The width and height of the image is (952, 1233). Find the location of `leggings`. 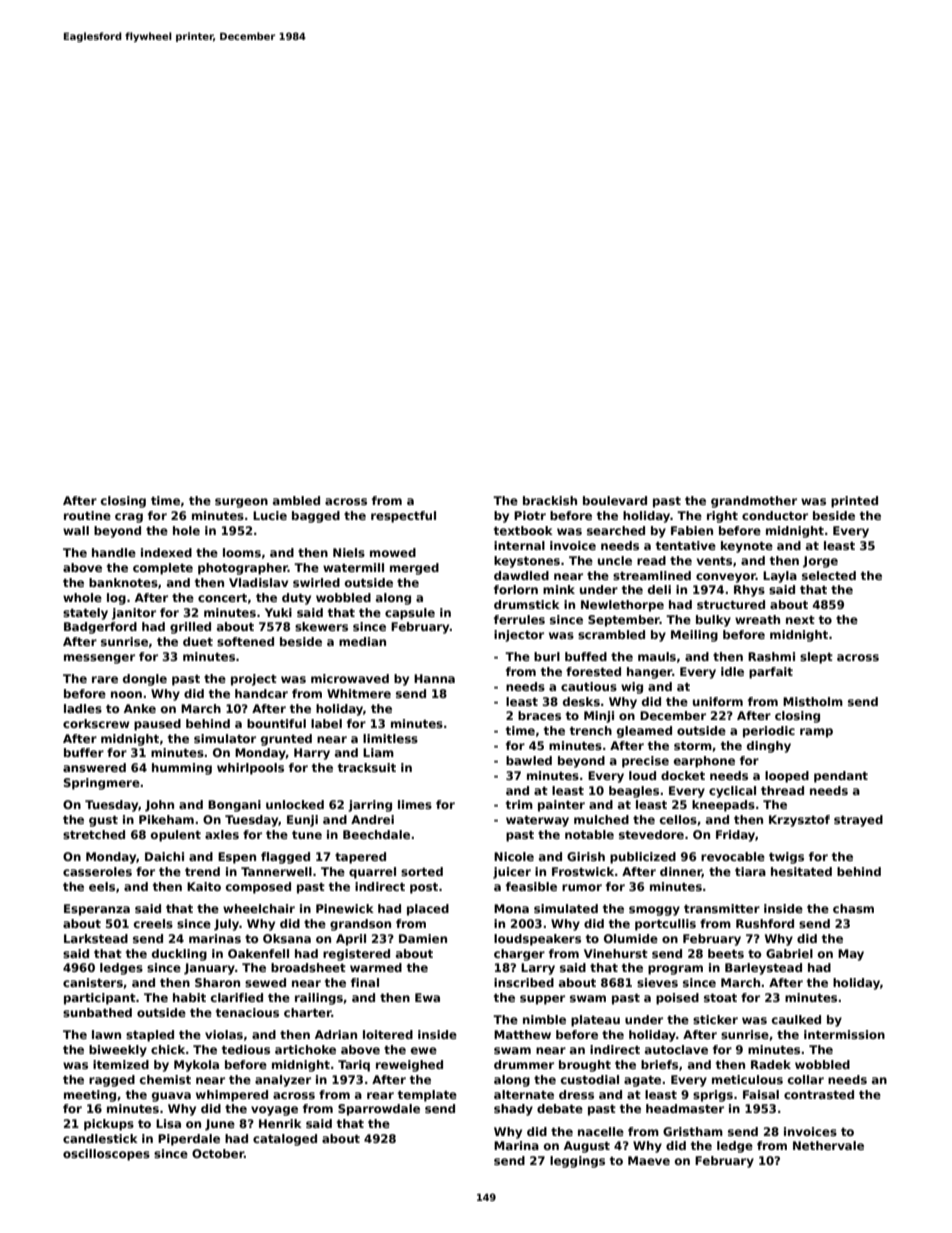

leggings is located at coordinates (577, 1162).
